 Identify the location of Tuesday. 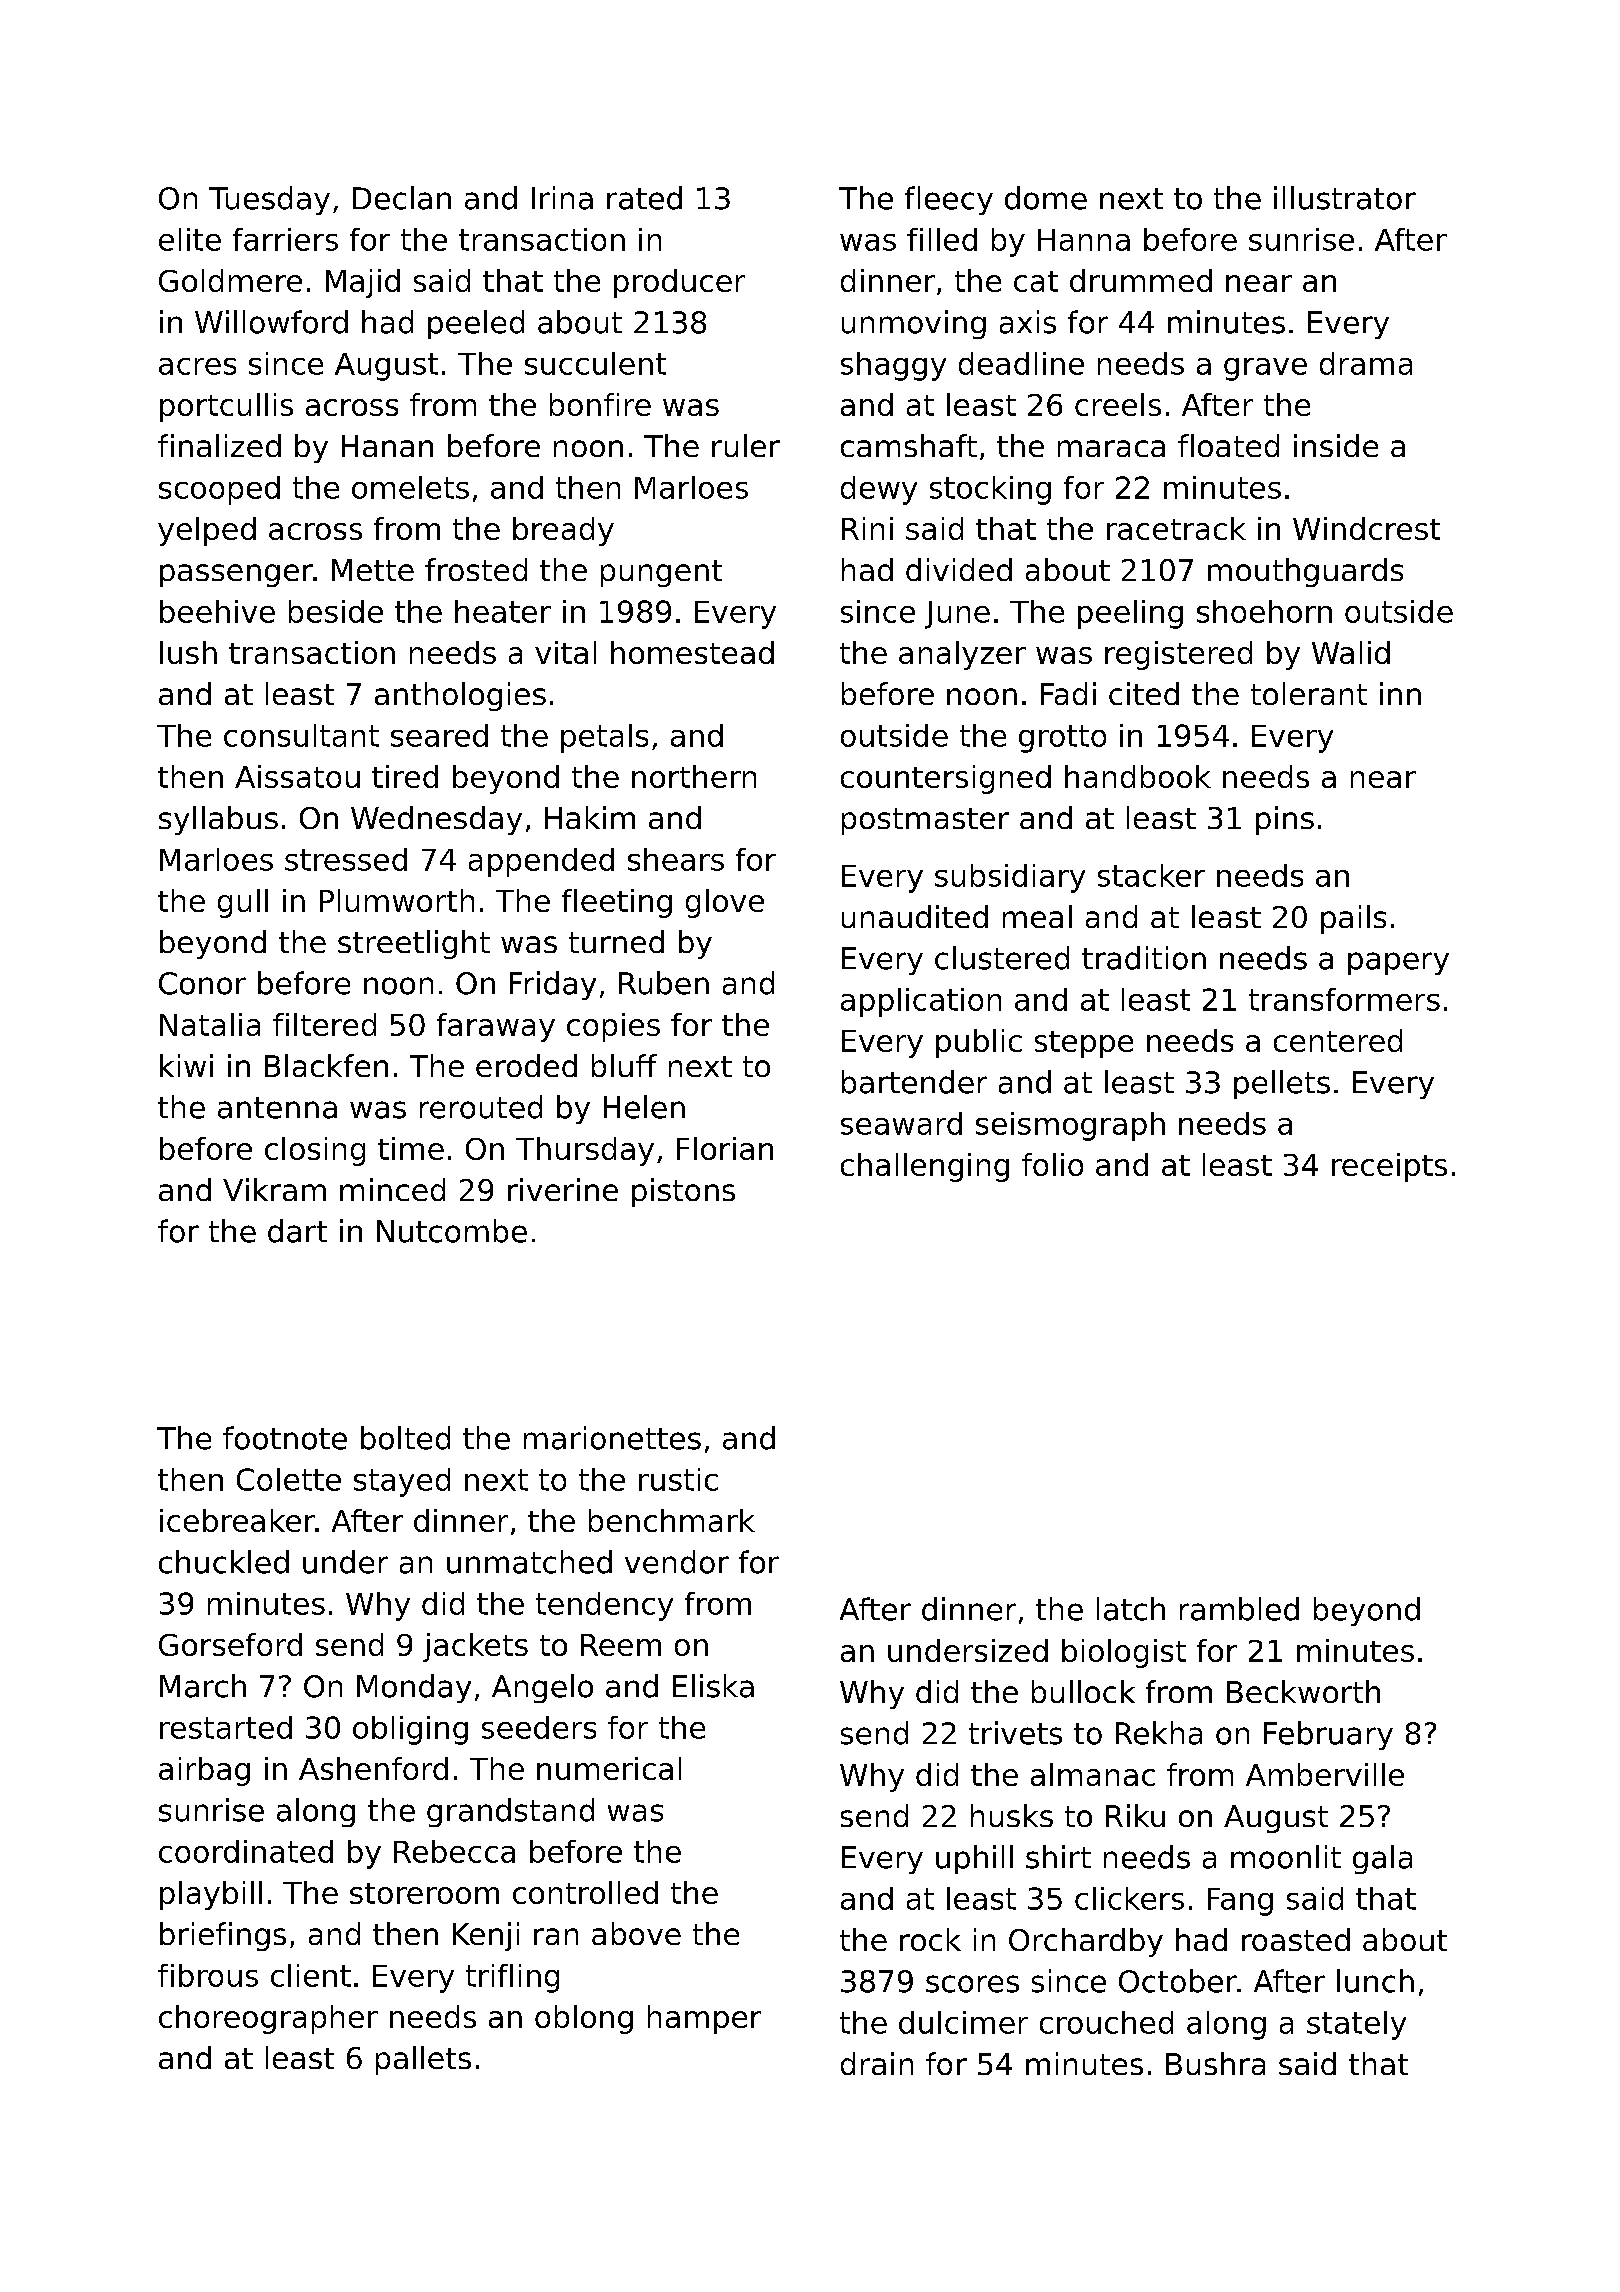
(269, 200).
